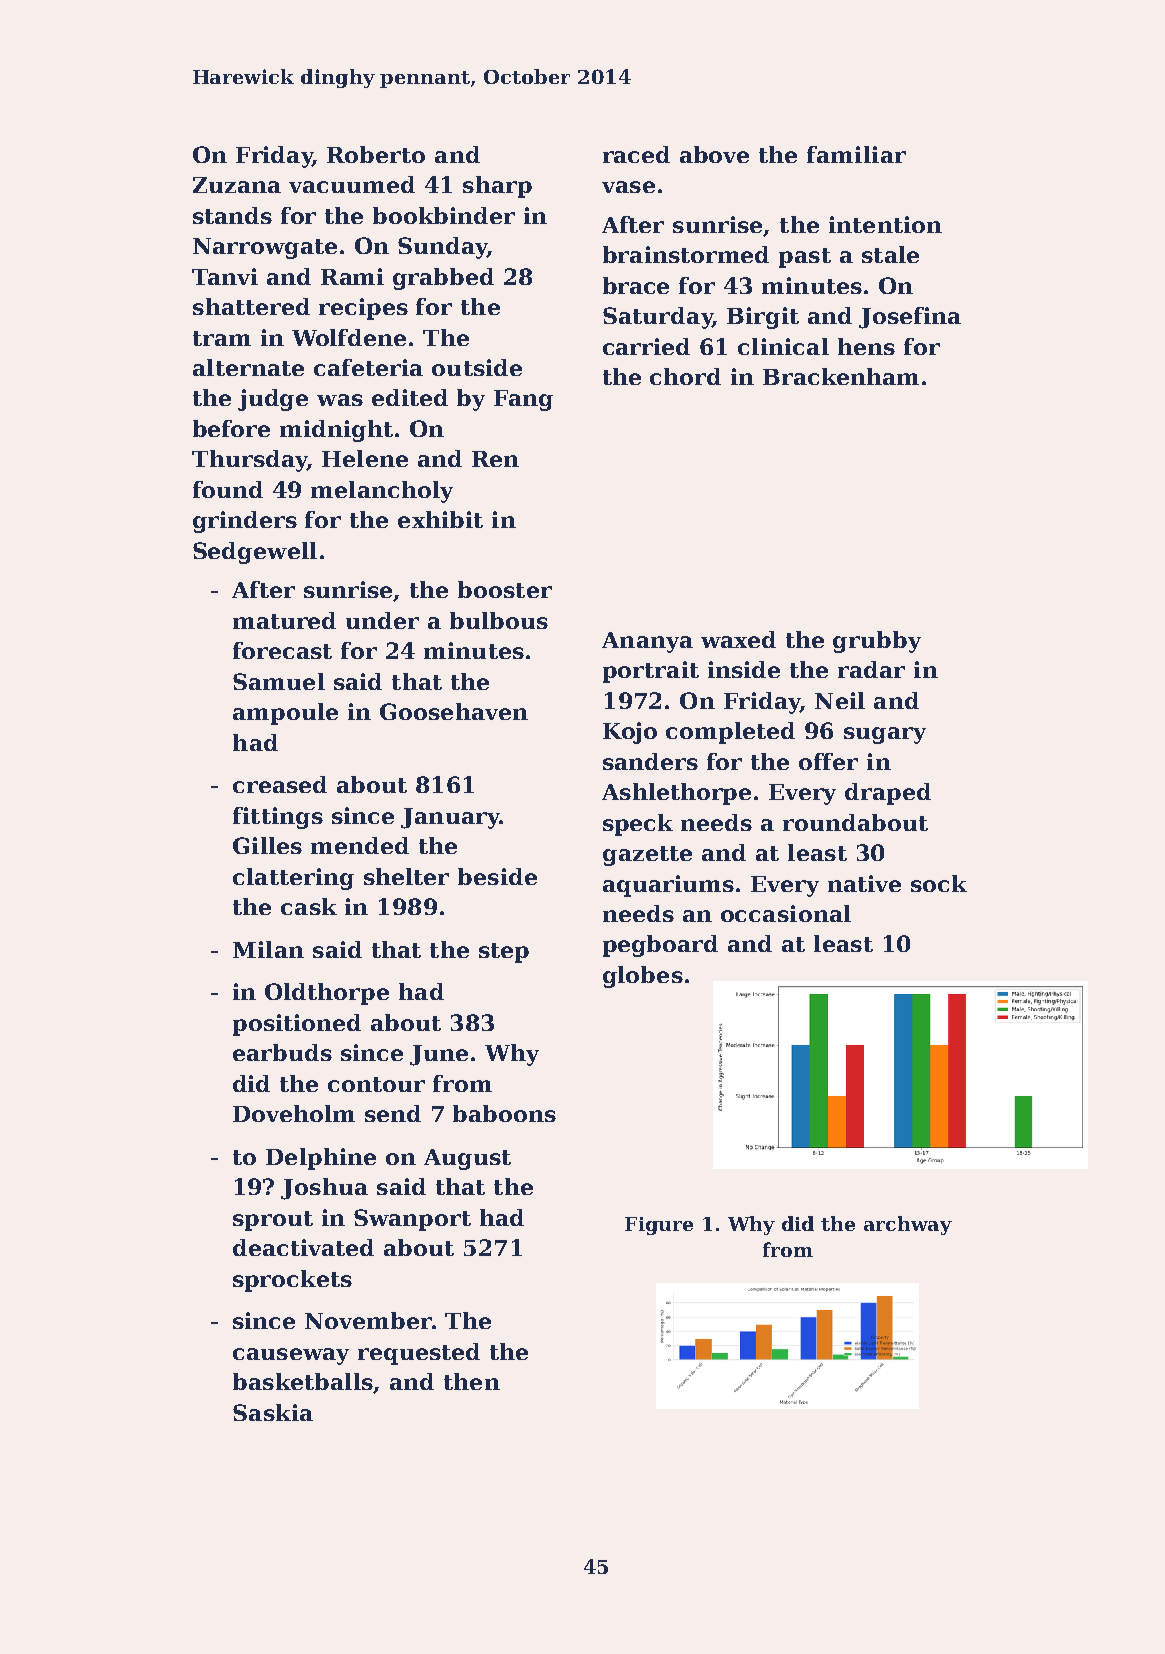  I want to click on sharp, so click(497, 187).
